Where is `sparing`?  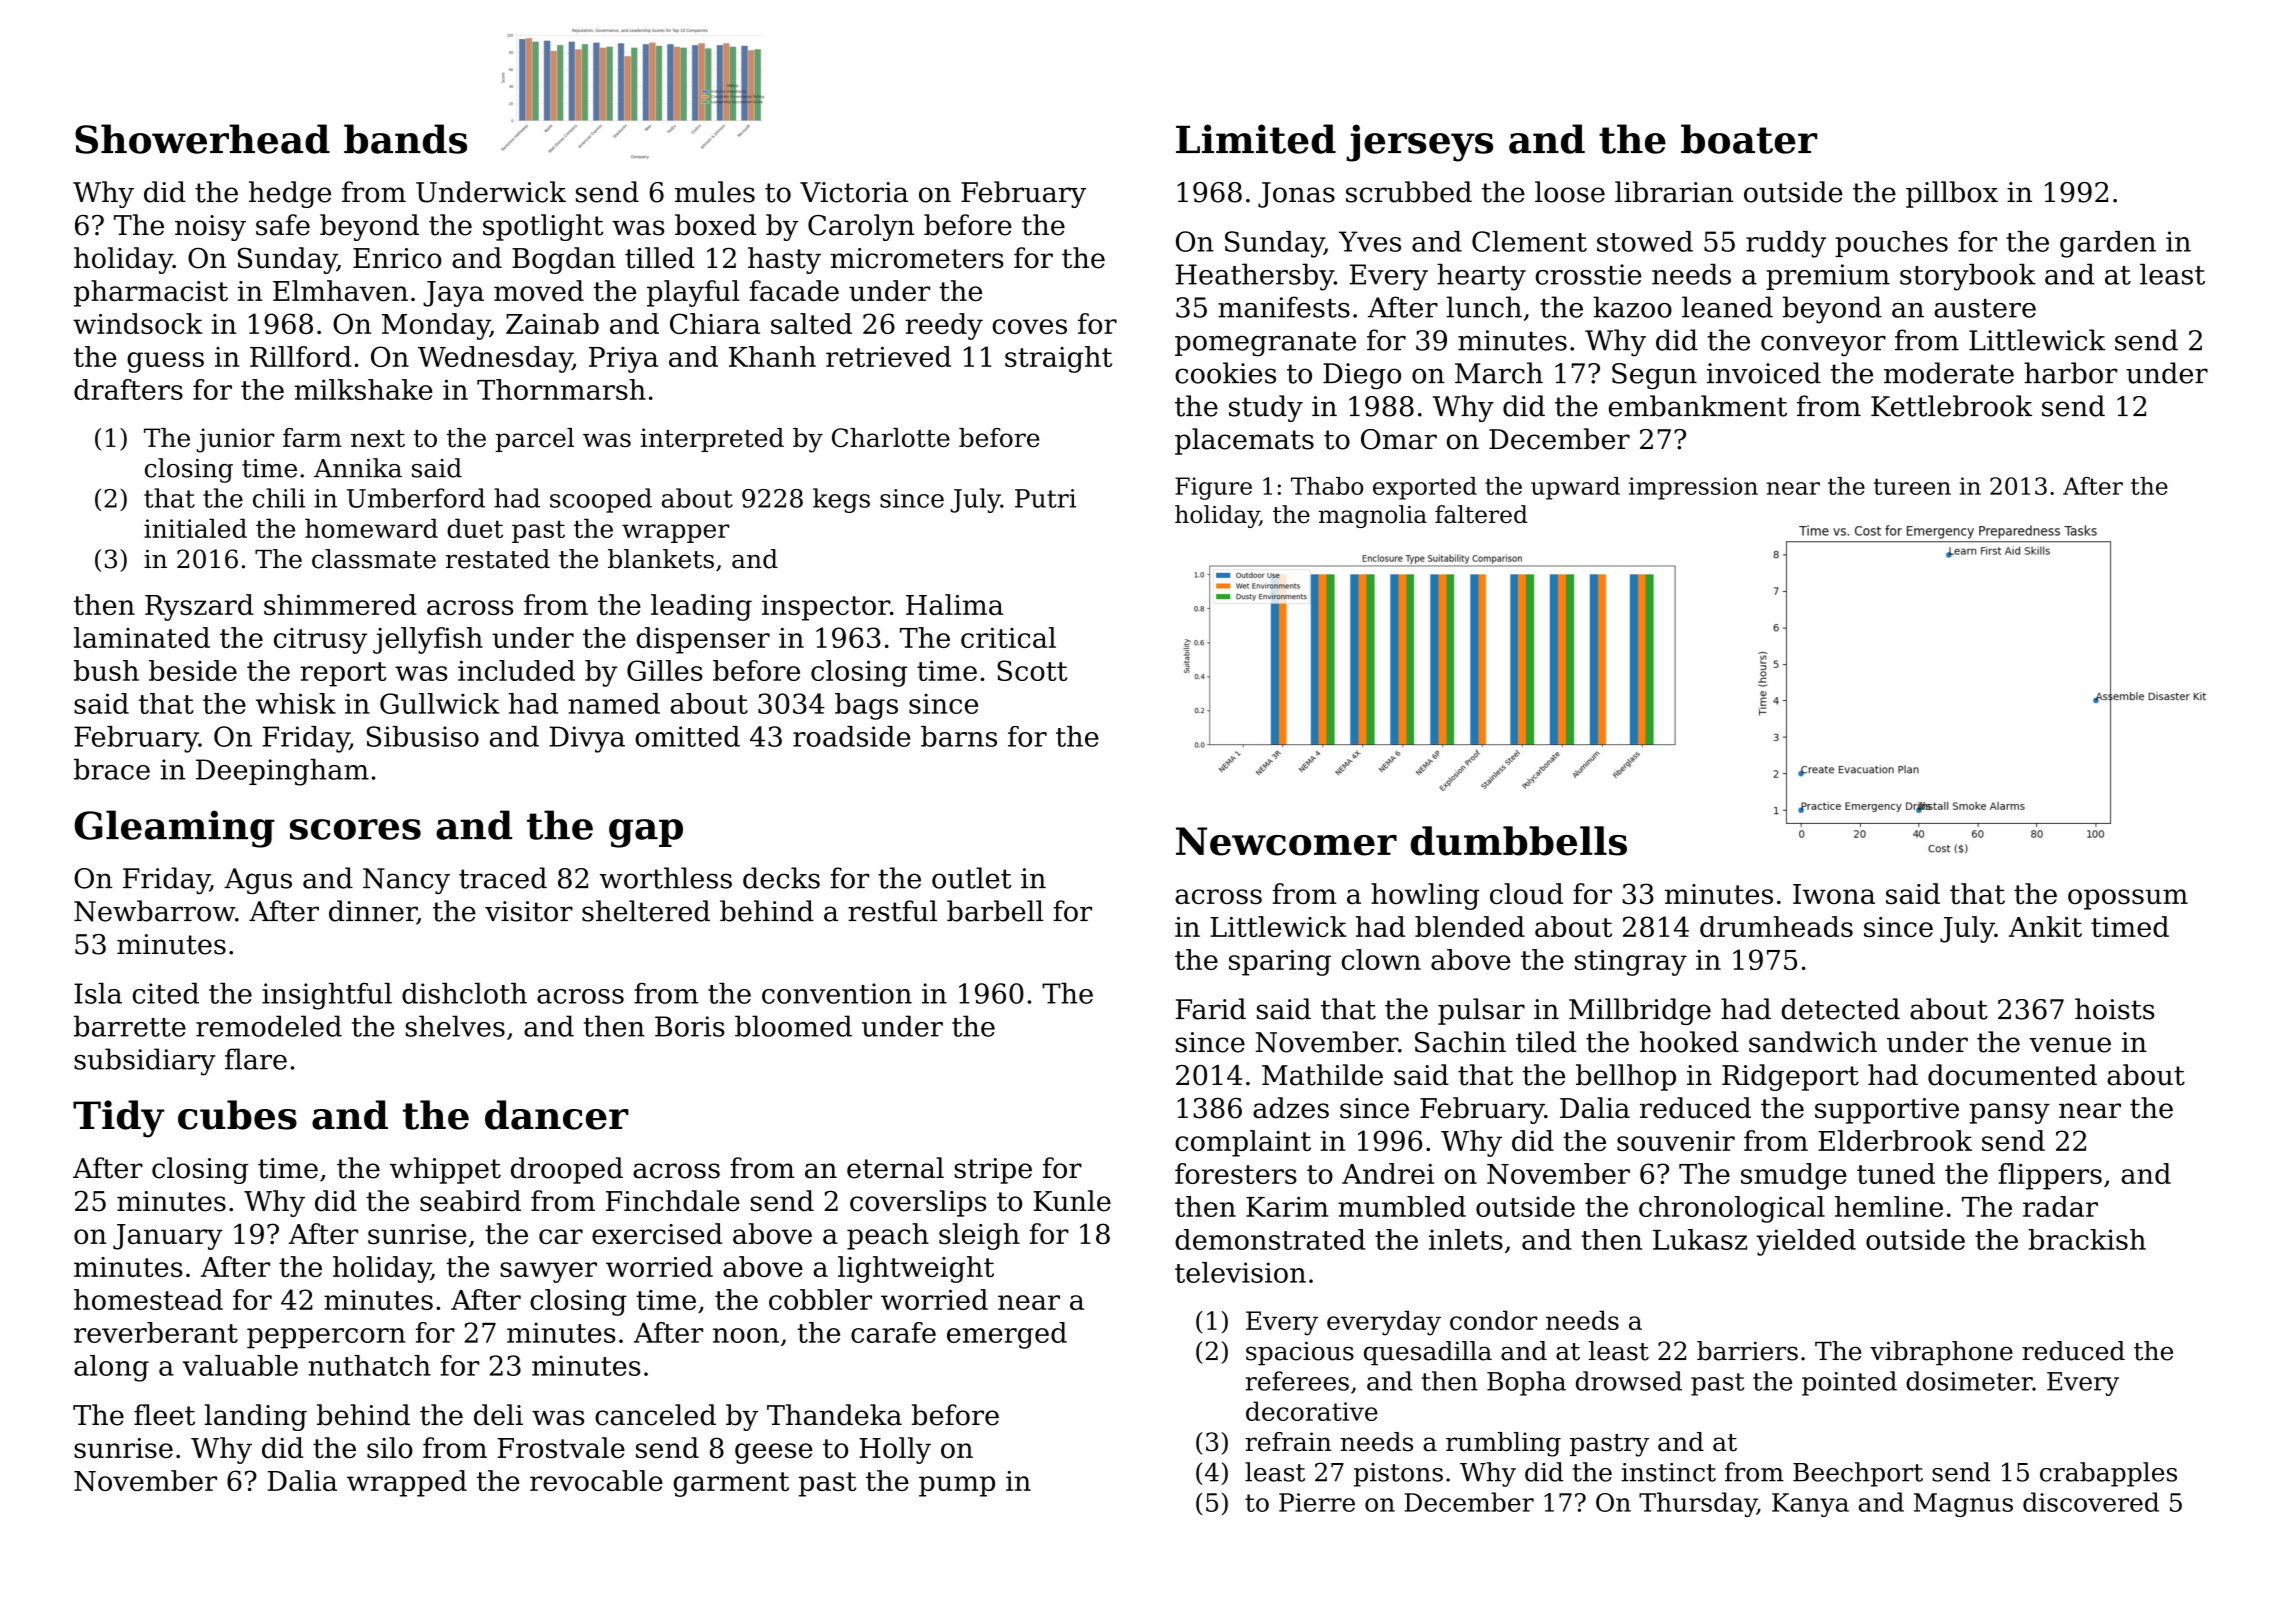
sparing is located at coordinates (1280, 963).
